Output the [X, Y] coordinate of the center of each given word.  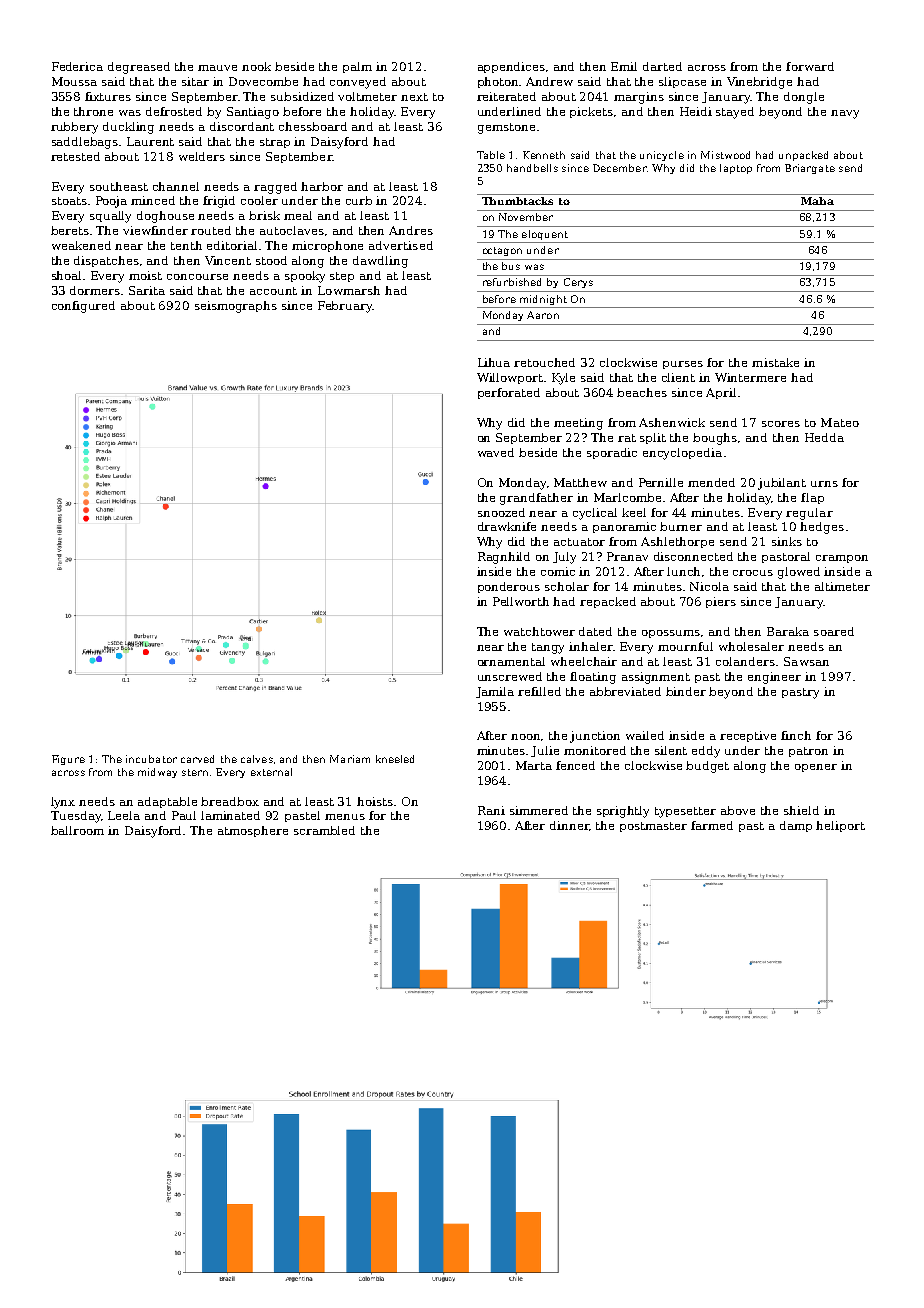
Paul [184, 815]
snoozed [501, 512]
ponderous [509, 587]
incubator [151, 759]
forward [810, 66]
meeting [578, 424]
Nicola [709, 586]
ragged [275, 188]
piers [721, 602]
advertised [401, 245]
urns [824, 484]
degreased [139, 68]
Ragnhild [504, 558]
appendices [511, 67]
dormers [95, 290]
